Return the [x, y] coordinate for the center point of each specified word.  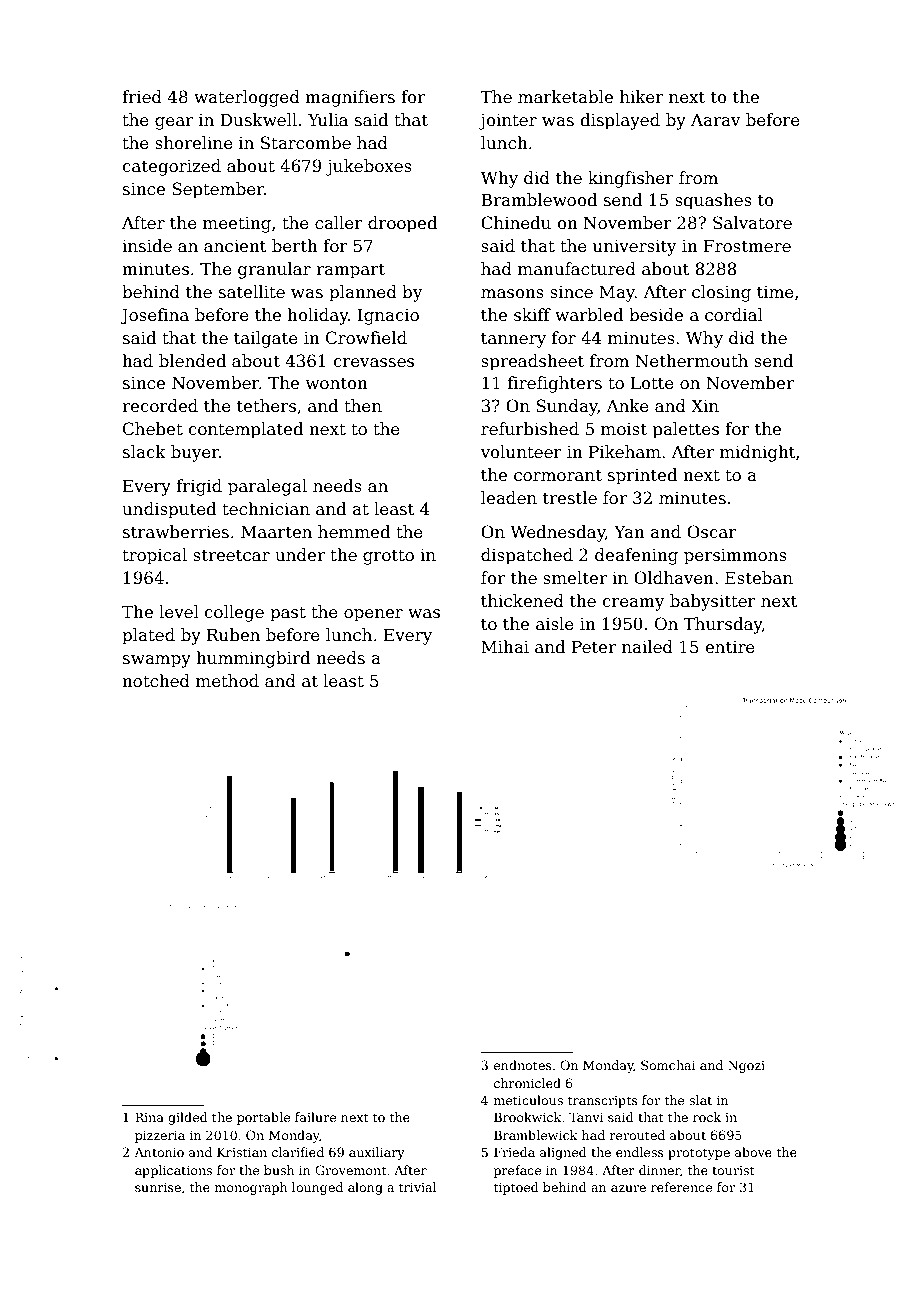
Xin [705, 405]
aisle [555, 624]
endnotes [522, 1065]
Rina [149, 1117]
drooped [402, 224]
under [300, 555]
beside [656, 315]
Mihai [505, 646]
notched [156, 681]
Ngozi [746, 1066]
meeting [237, 225]
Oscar [712, 532]
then [363, 406]
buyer [195, 453]
